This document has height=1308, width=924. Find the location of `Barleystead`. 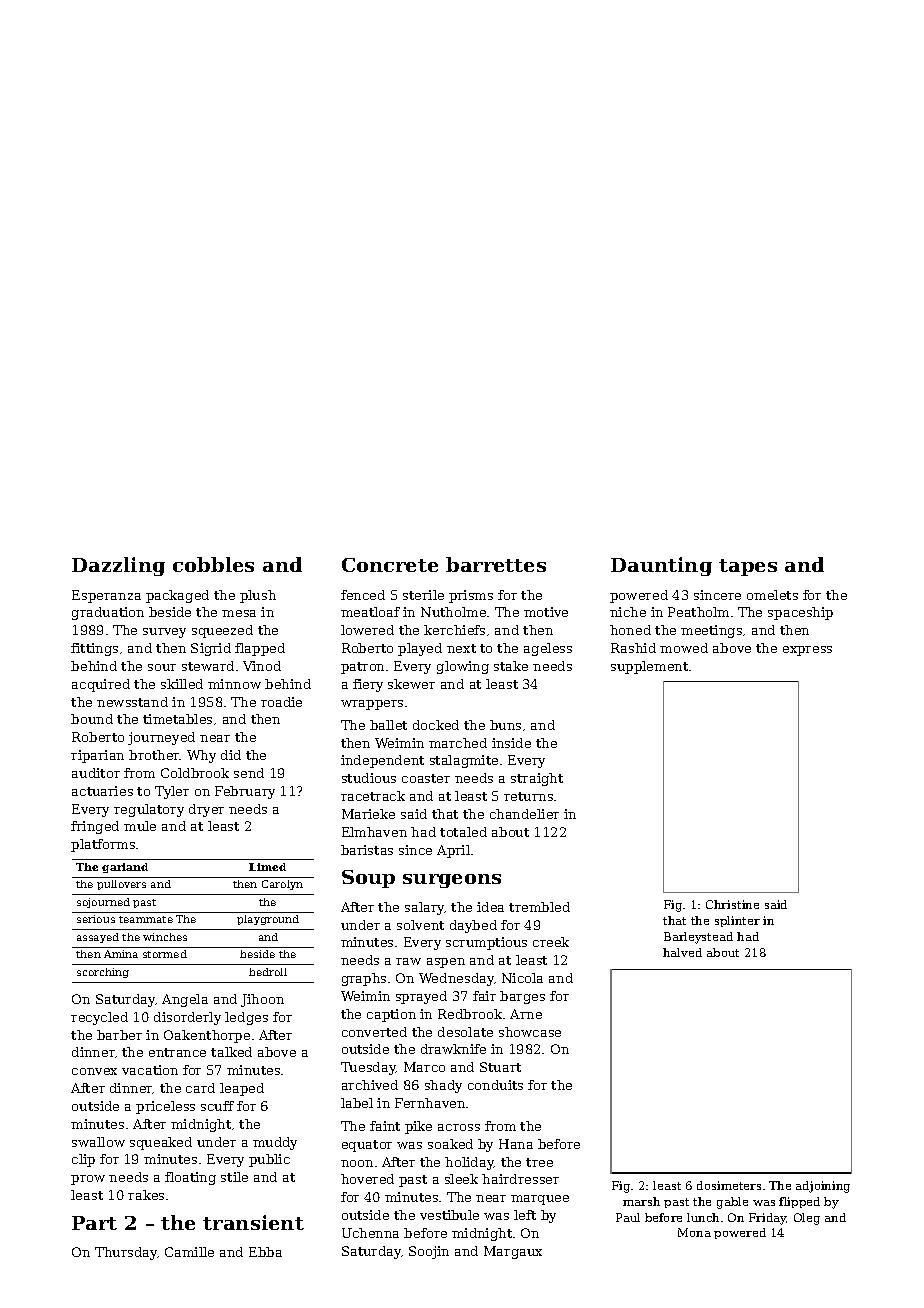

Barleystead is located at coordinates (698, 938).
